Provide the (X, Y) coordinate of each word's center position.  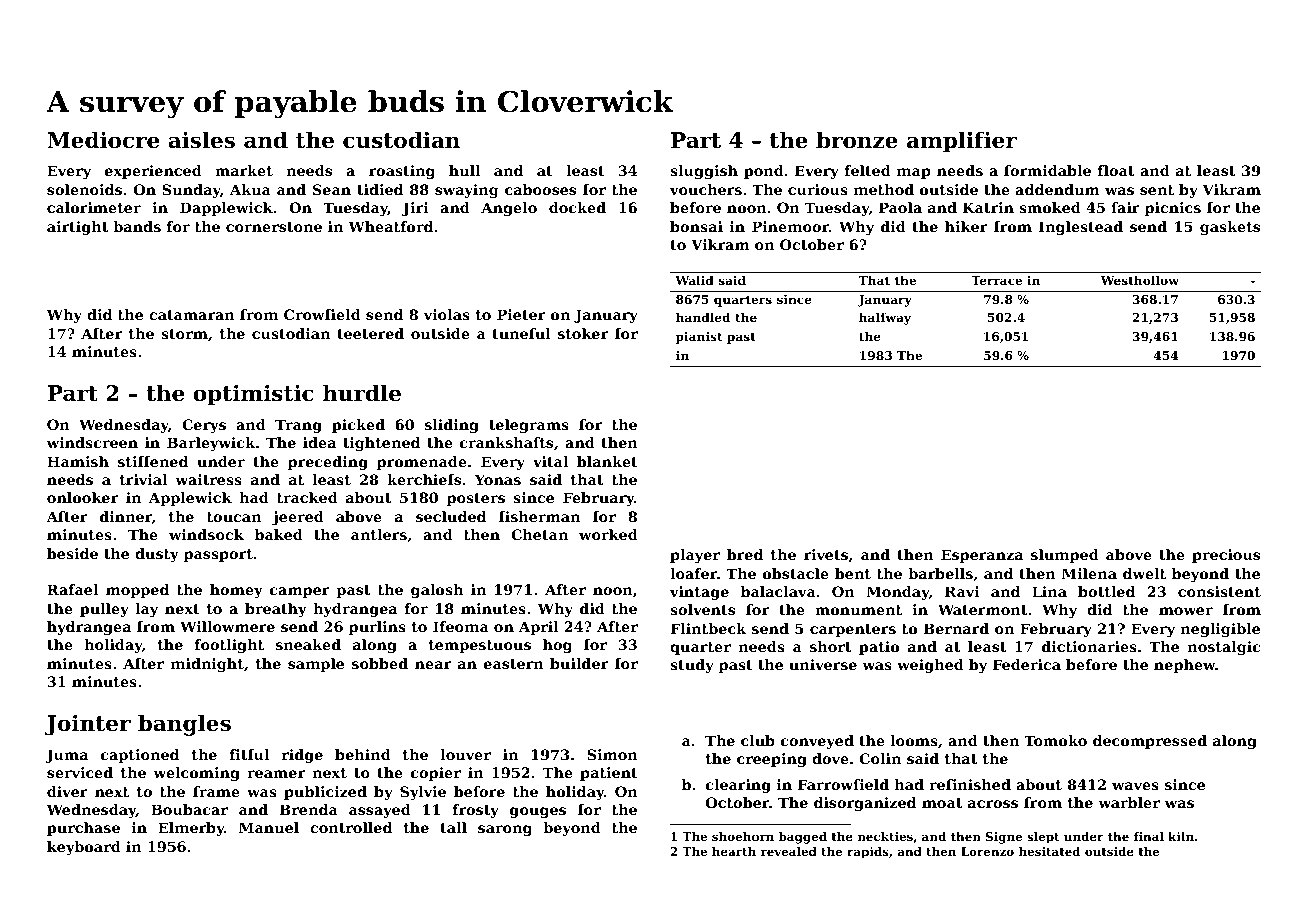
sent (1157, 190)
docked (577, 207)
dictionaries (1089, 646)
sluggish (704, 172)
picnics (1173, 209)
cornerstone (274, 227)
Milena (1089, 573)
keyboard (84, 848)
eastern (514, 664)
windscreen (92, 442)
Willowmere (227, 626)
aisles (201, 140)
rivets (826, 554)
